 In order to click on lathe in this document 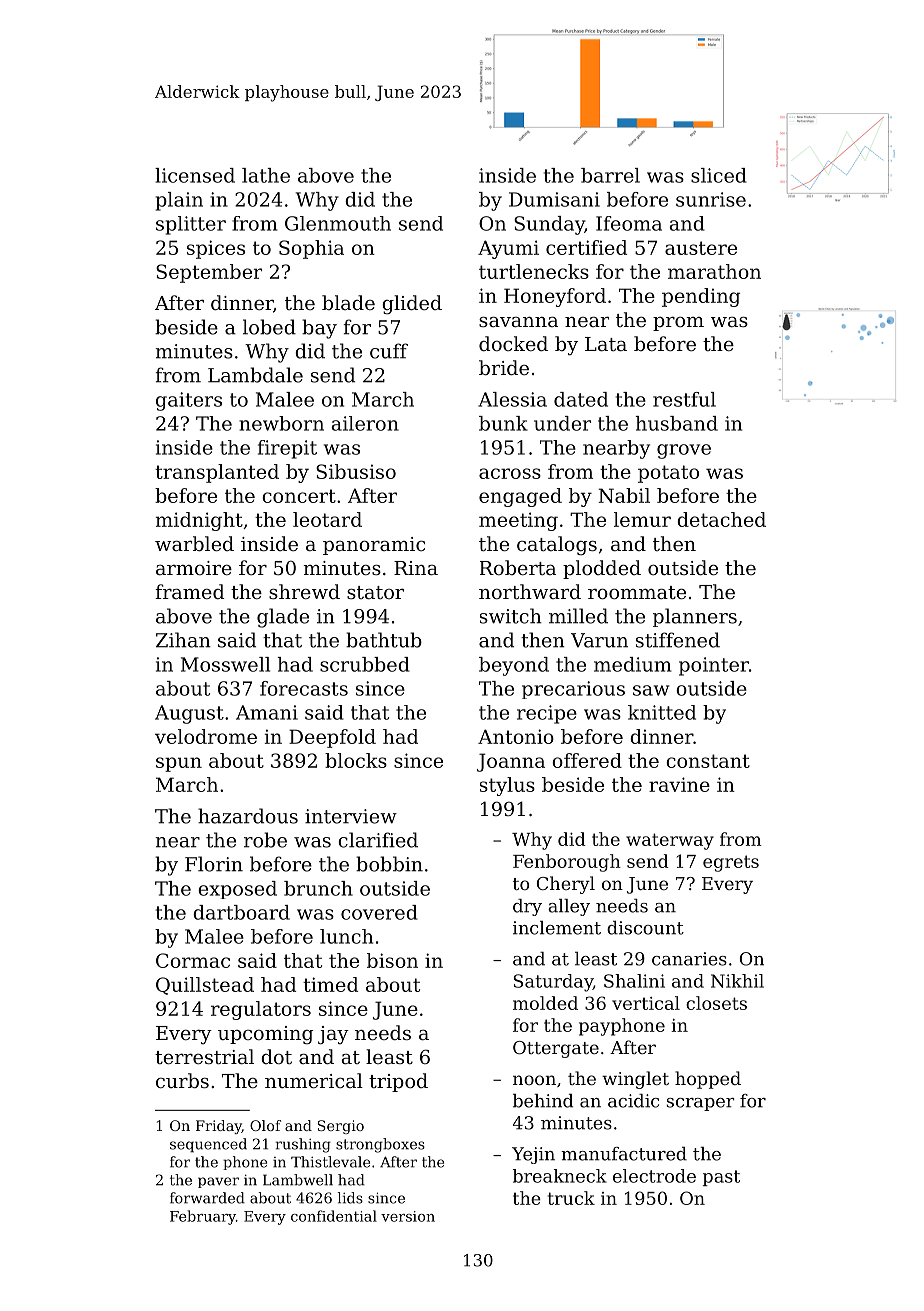, I will do `click(266, 175)`.
